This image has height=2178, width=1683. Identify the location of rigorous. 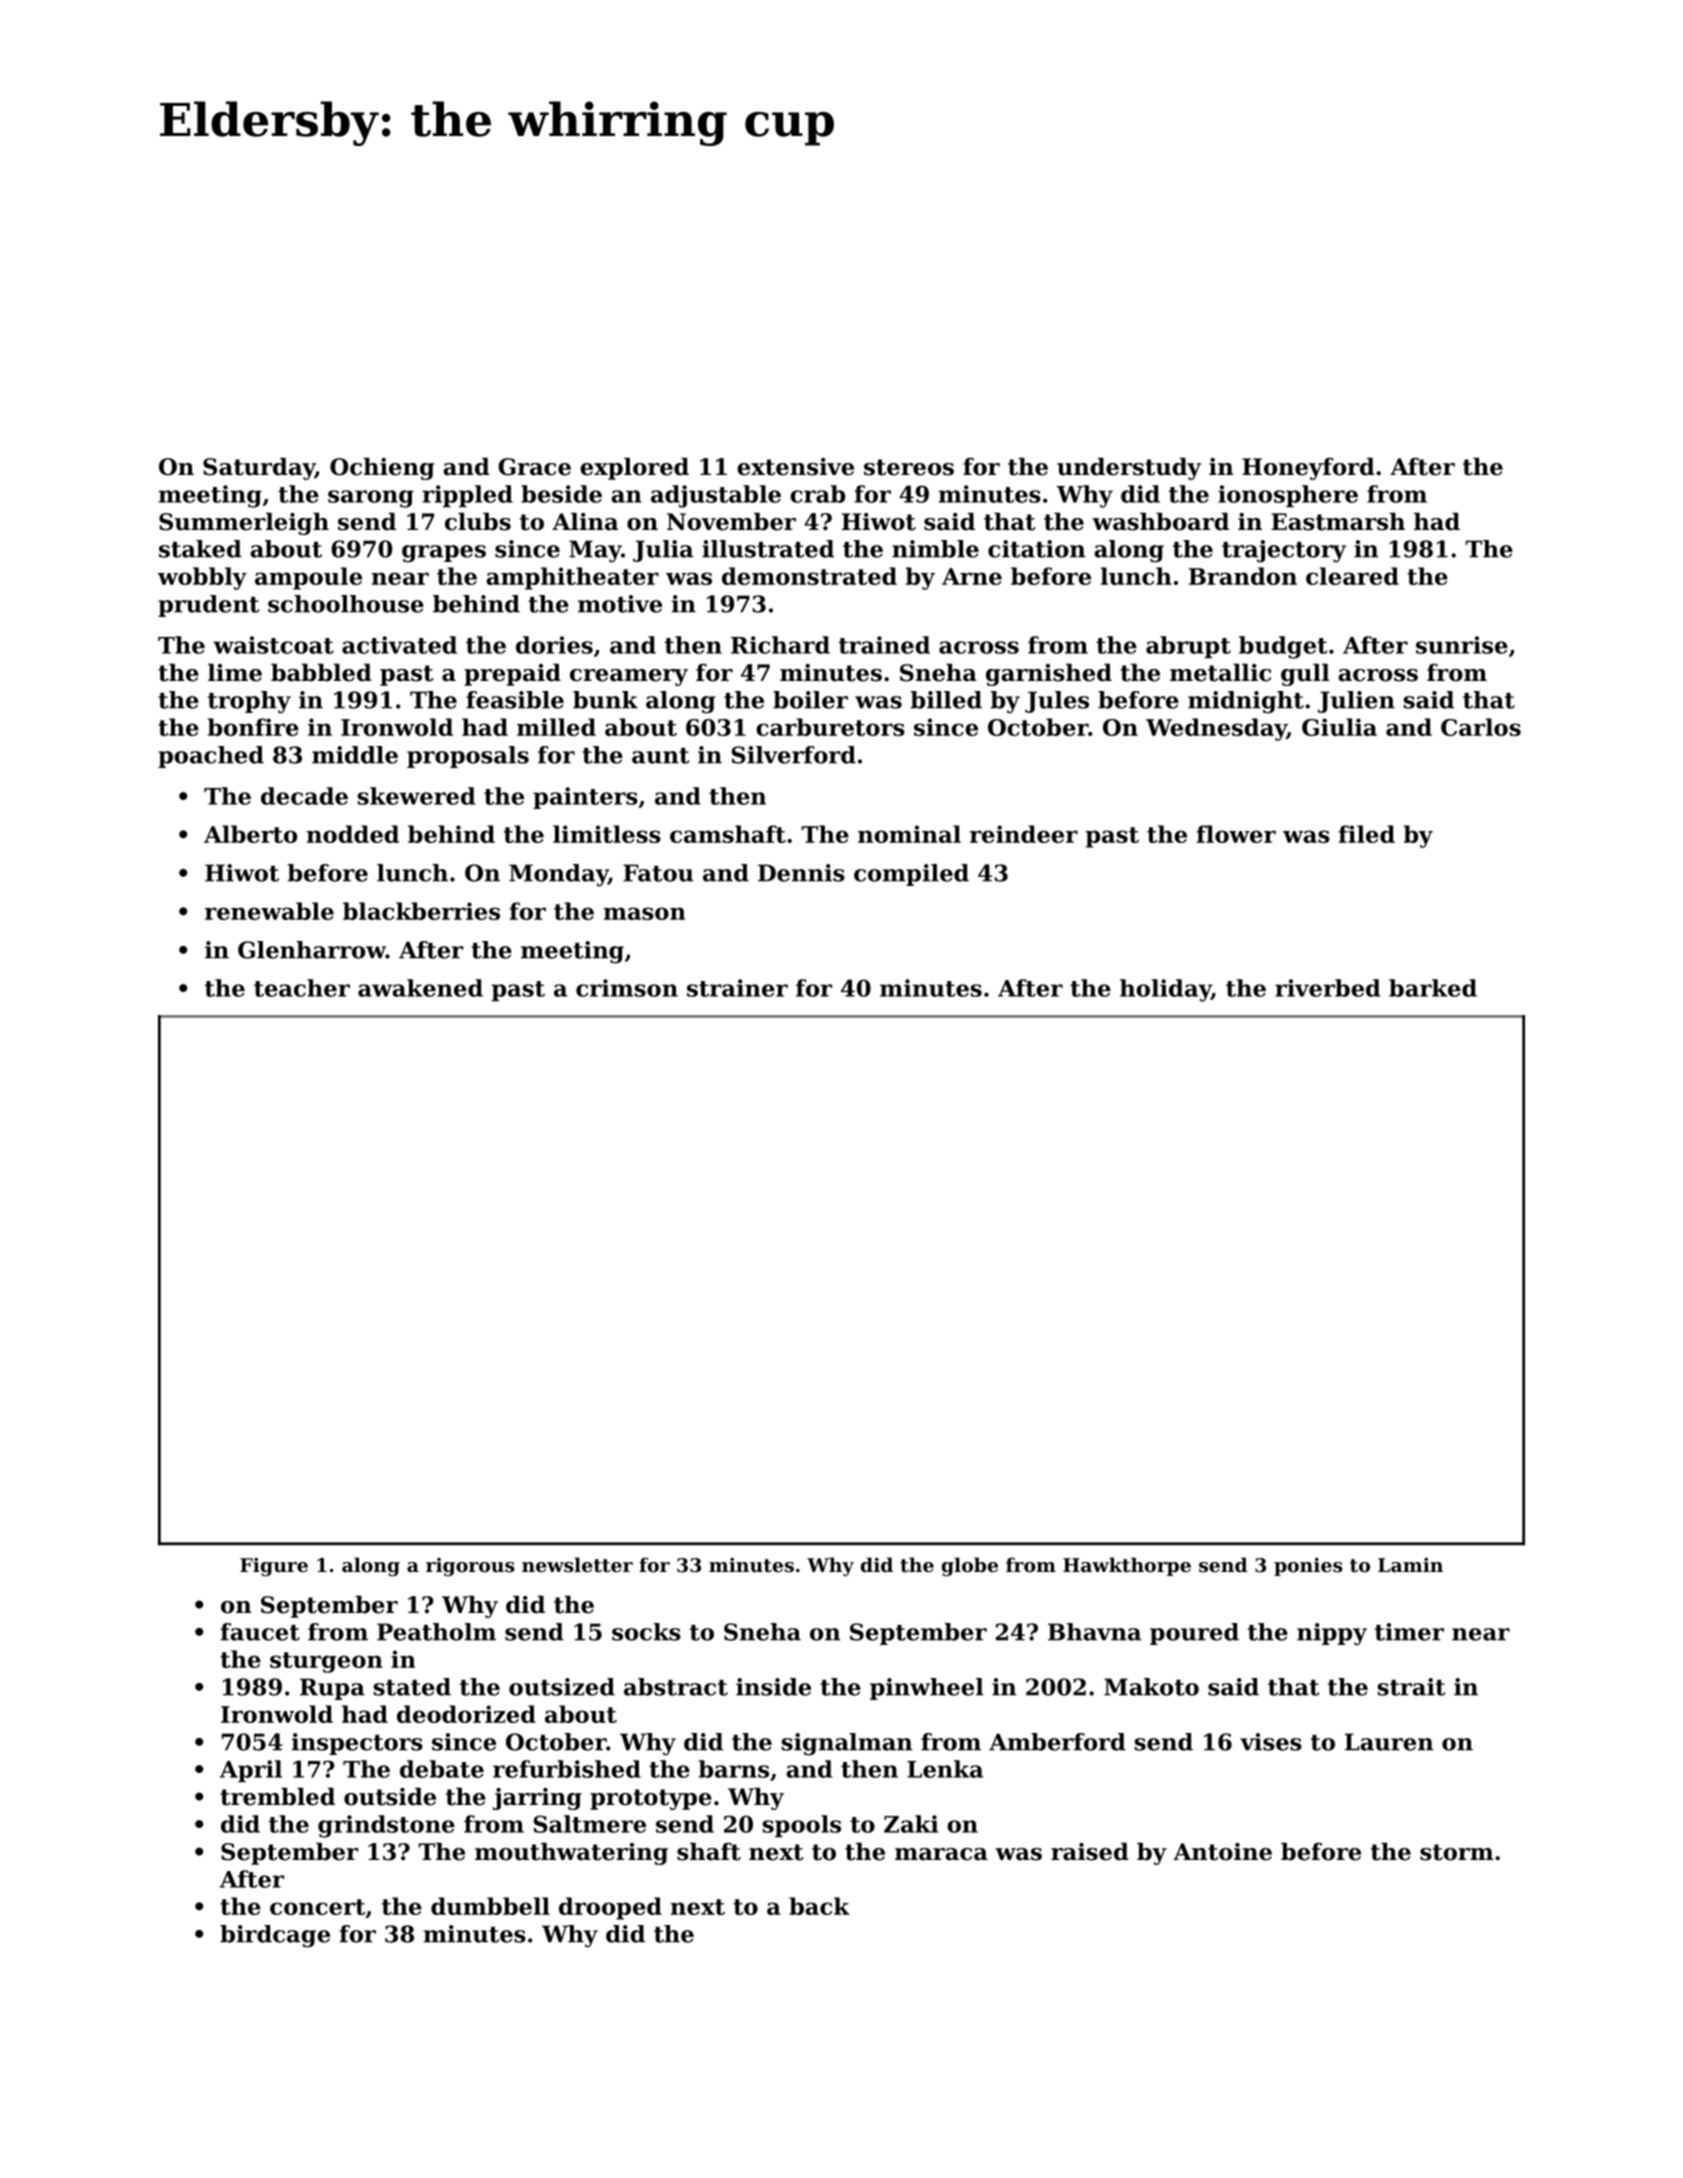
(470, 1567).
